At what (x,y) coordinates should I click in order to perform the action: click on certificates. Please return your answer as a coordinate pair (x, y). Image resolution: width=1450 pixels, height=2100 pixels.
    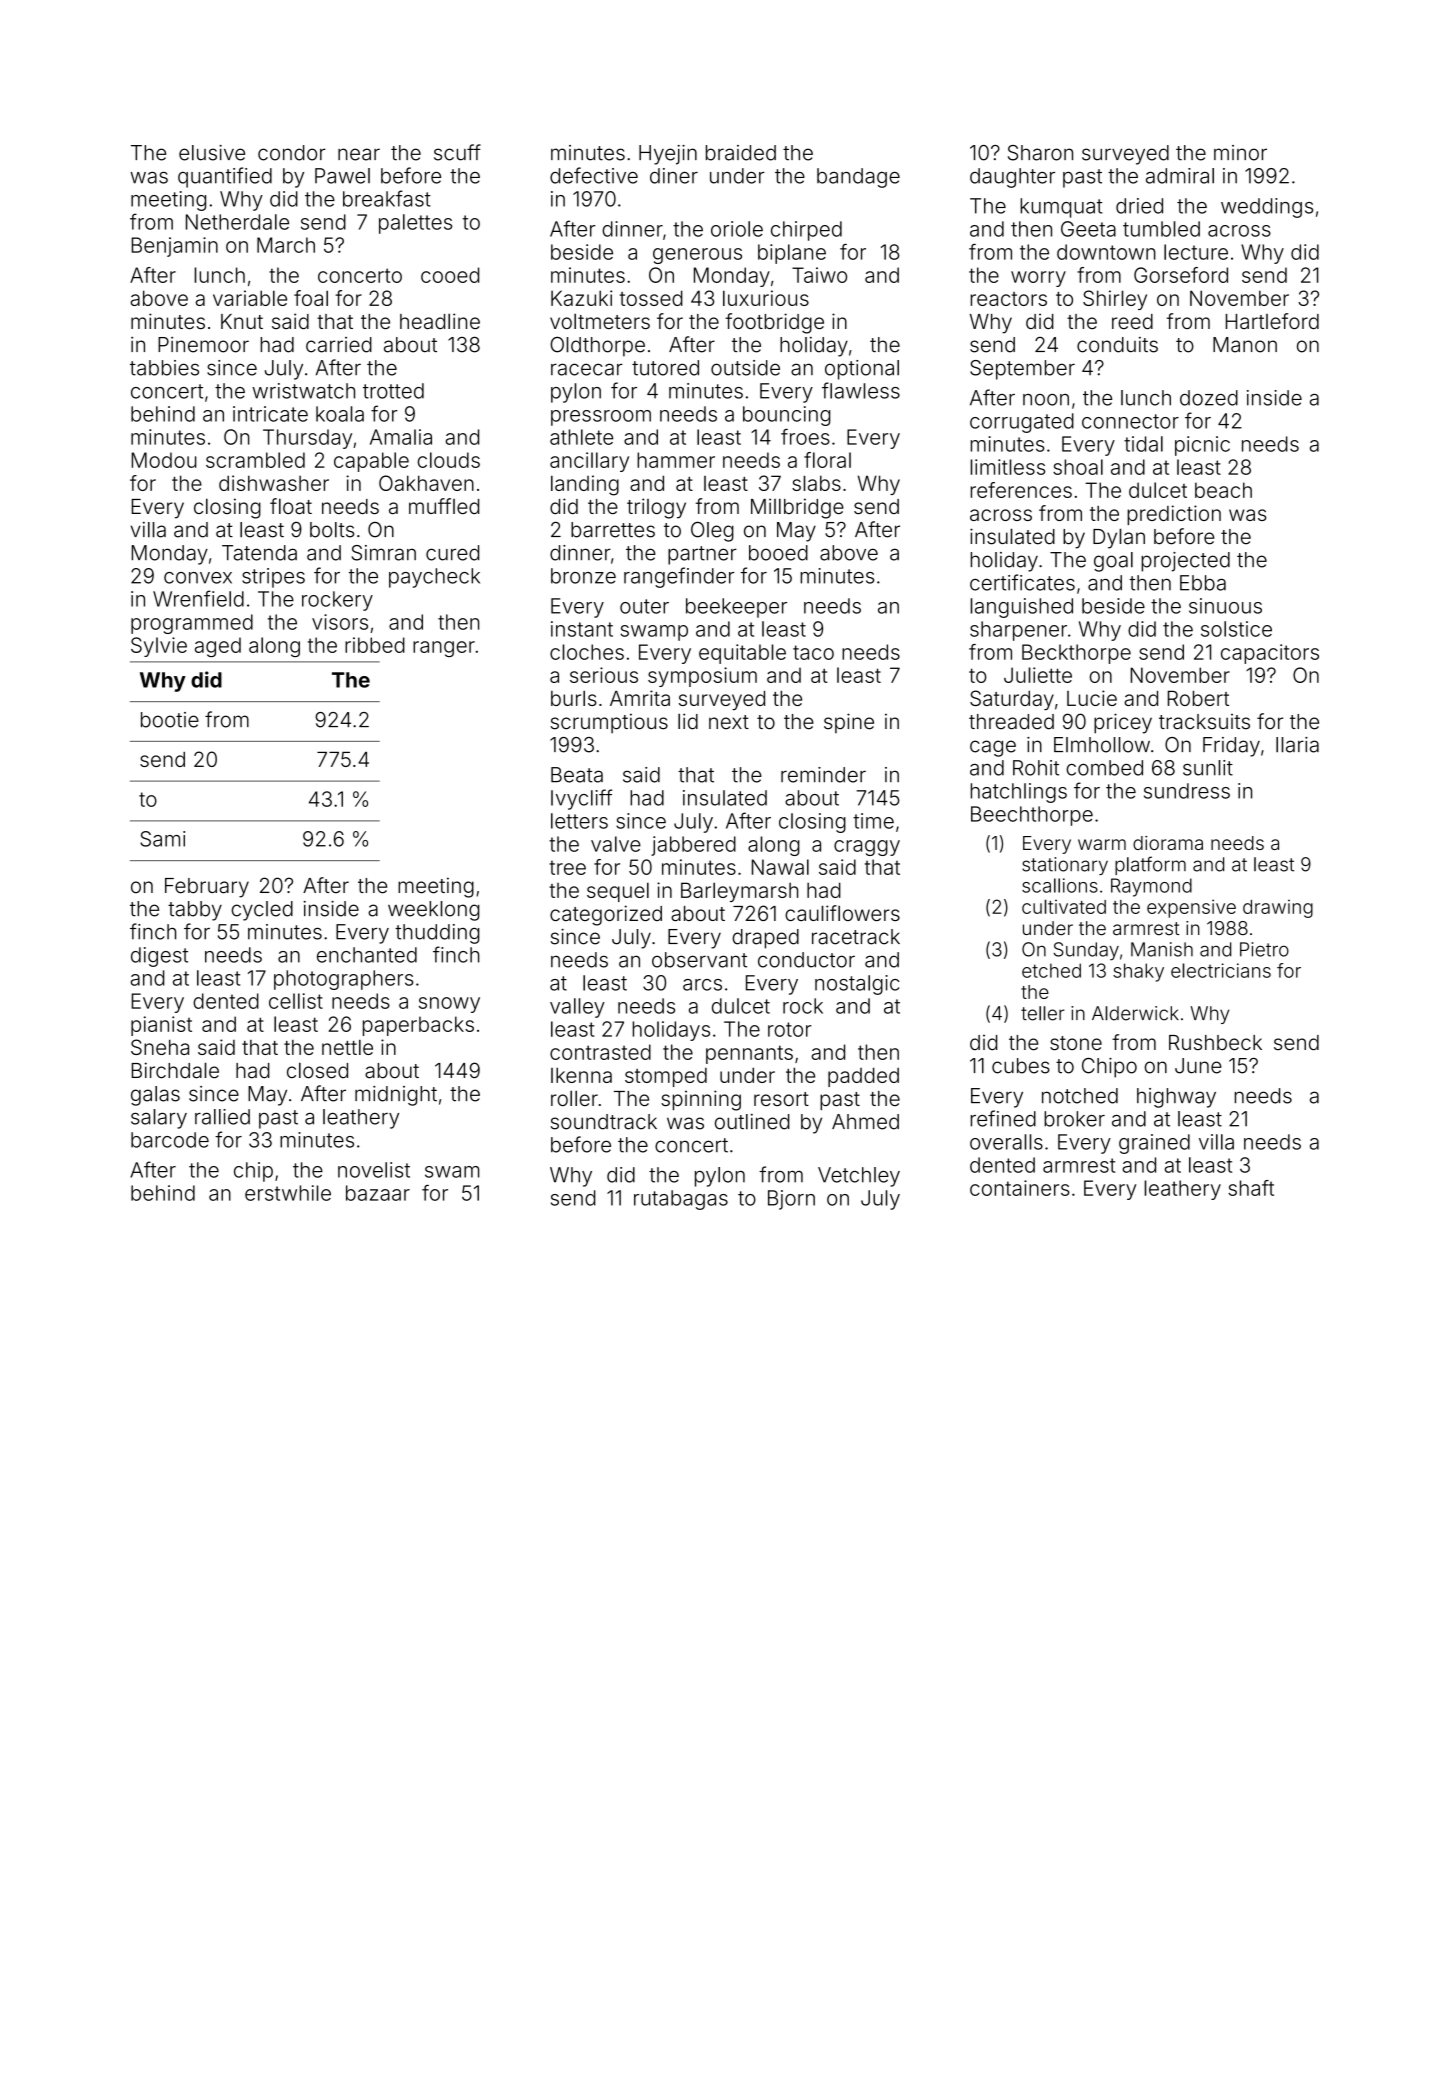
    Looking at the image, I should click on (1022, 582).
